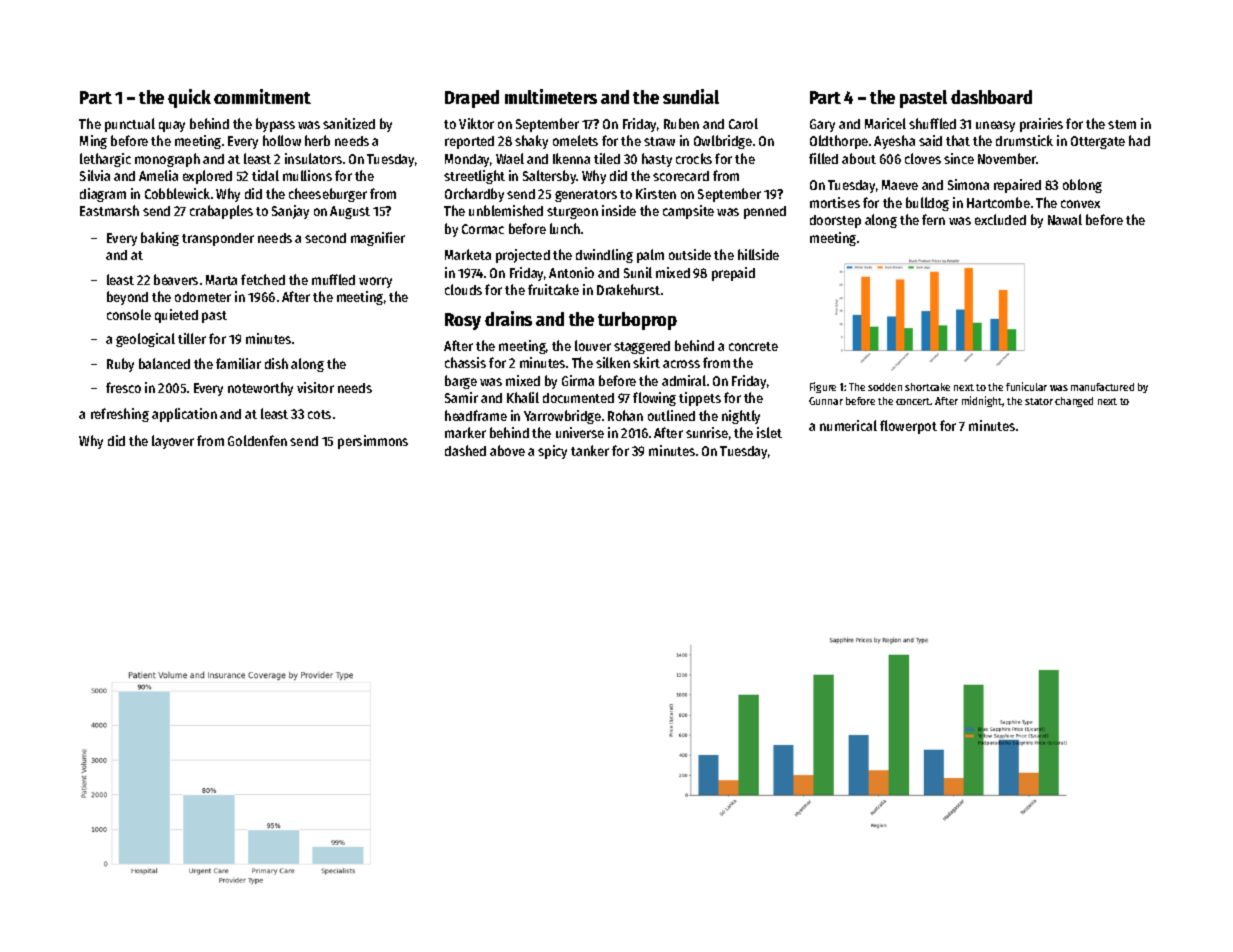 This screenshot has height=952, width=1233. I want to click on hollow, so click(282, 140).
